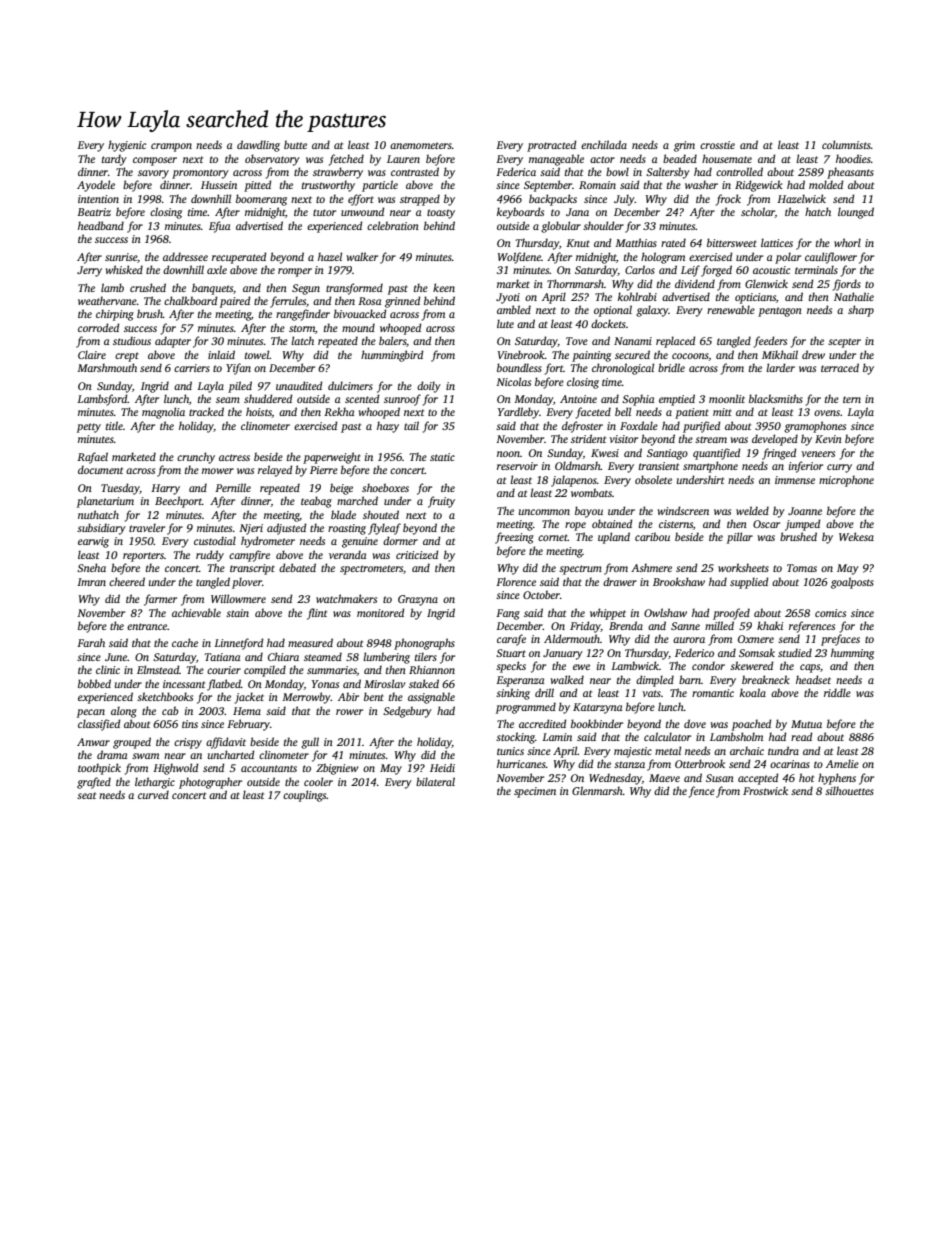 The height and width of the screenshot is (1233, 952). I want to click on scholar, so click(758, 212).
